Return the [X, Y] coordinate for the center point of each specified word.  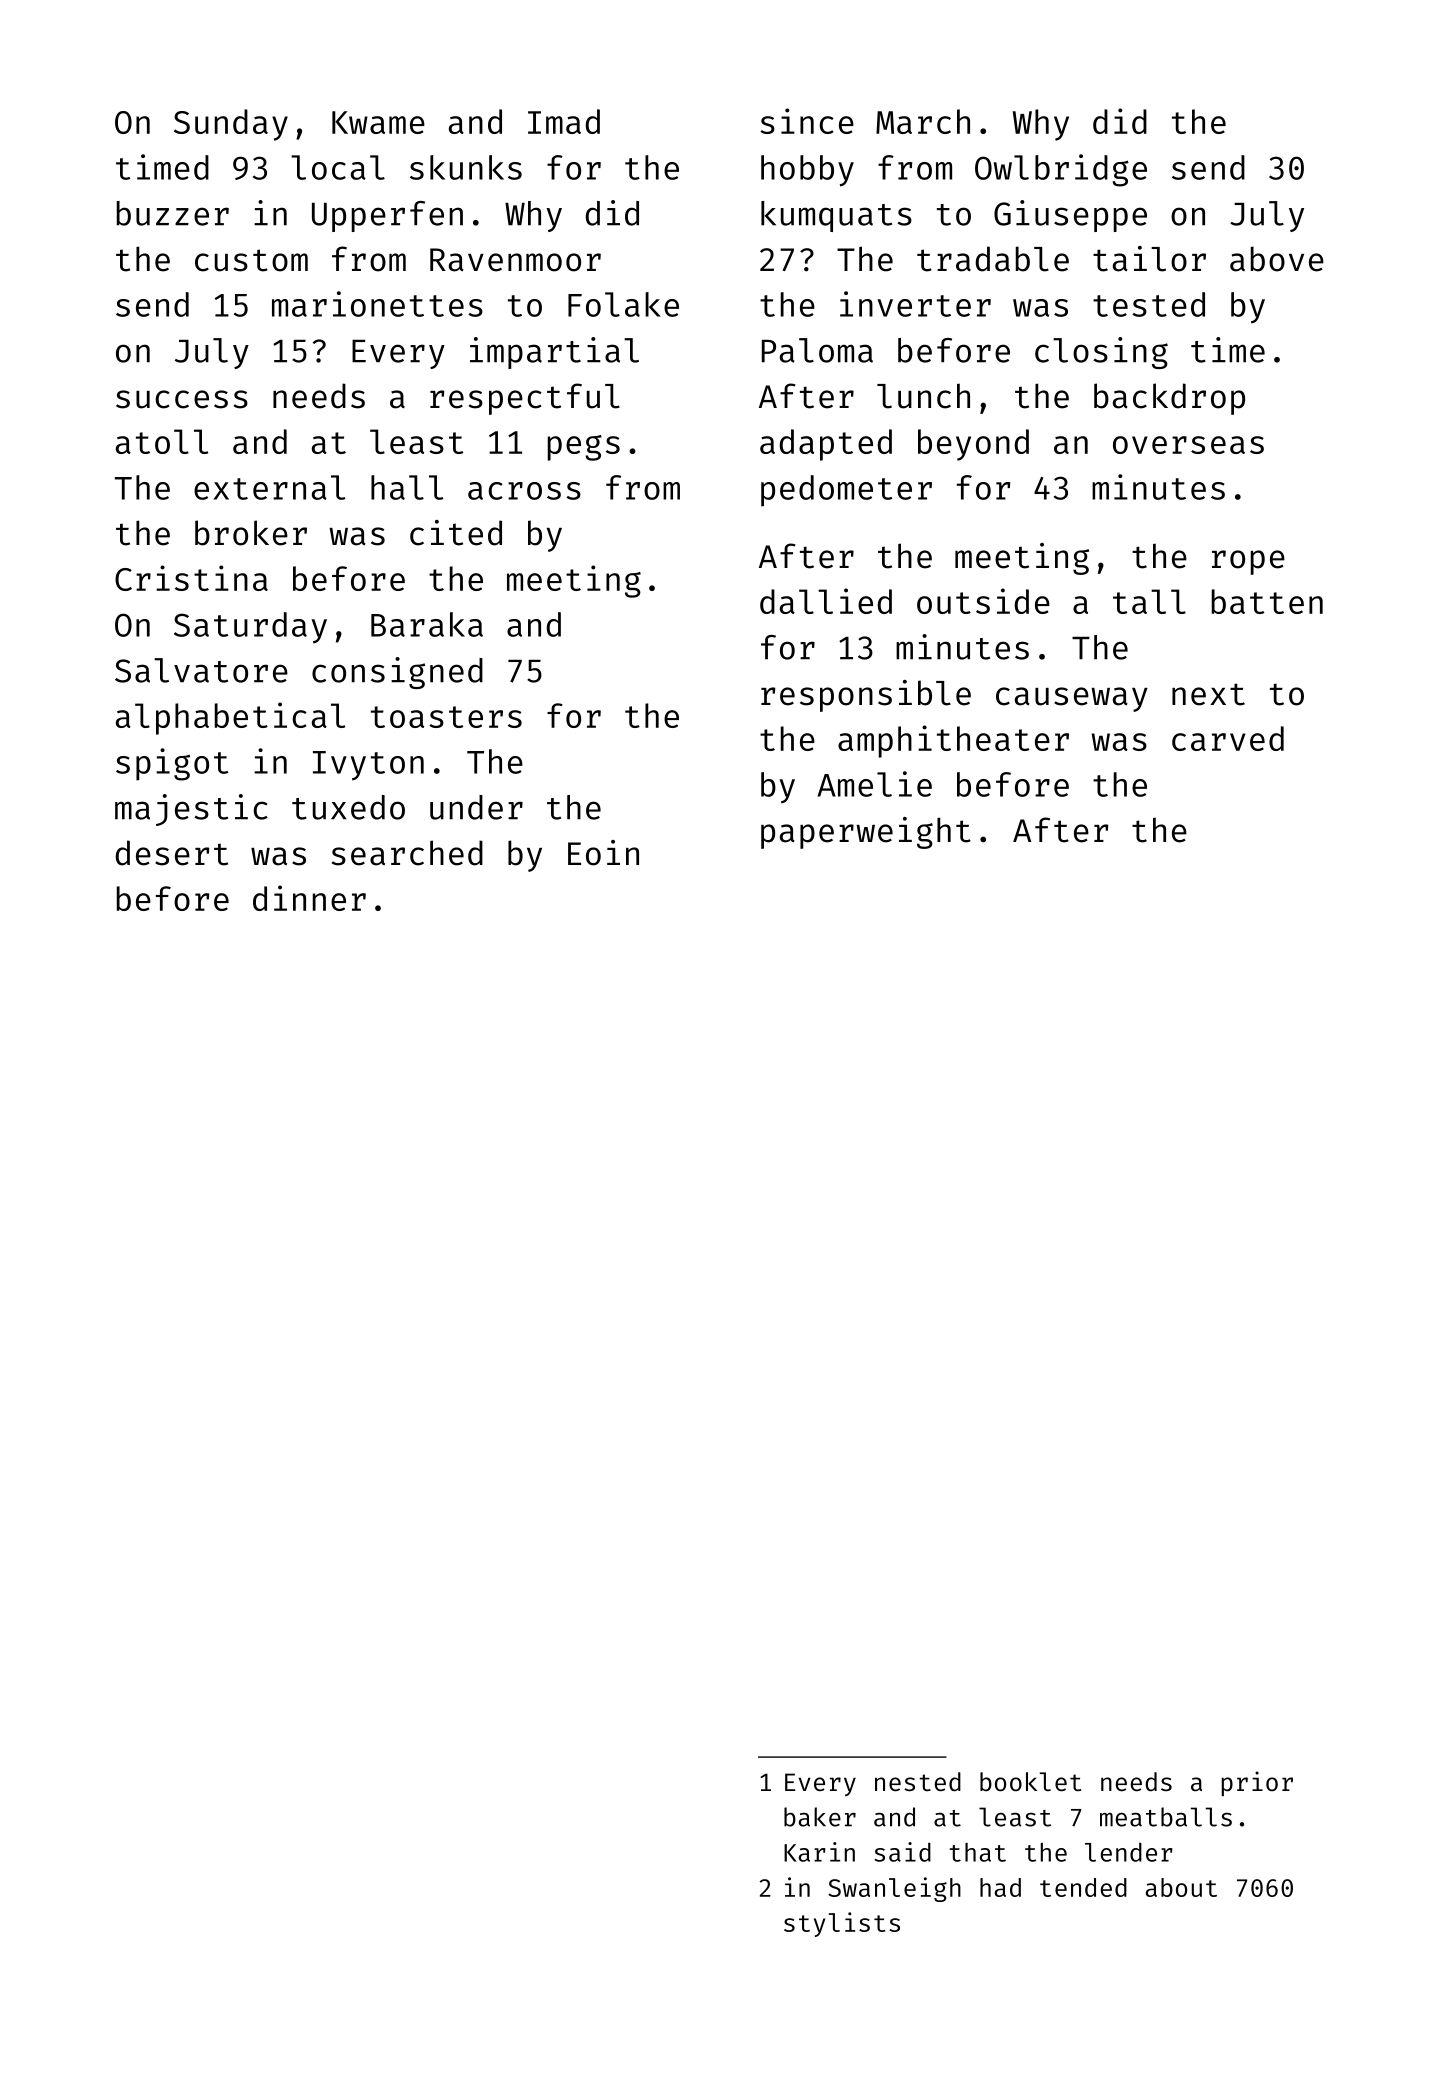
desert [171, 853]
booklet [1030, 1782]
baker [820, 1817]
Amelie [874, 784]
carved [1228, 738]
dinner [309, 898]
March [923, 121]
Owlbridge [1061, 170]
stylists [842, 1924]
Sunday [231, 125]
